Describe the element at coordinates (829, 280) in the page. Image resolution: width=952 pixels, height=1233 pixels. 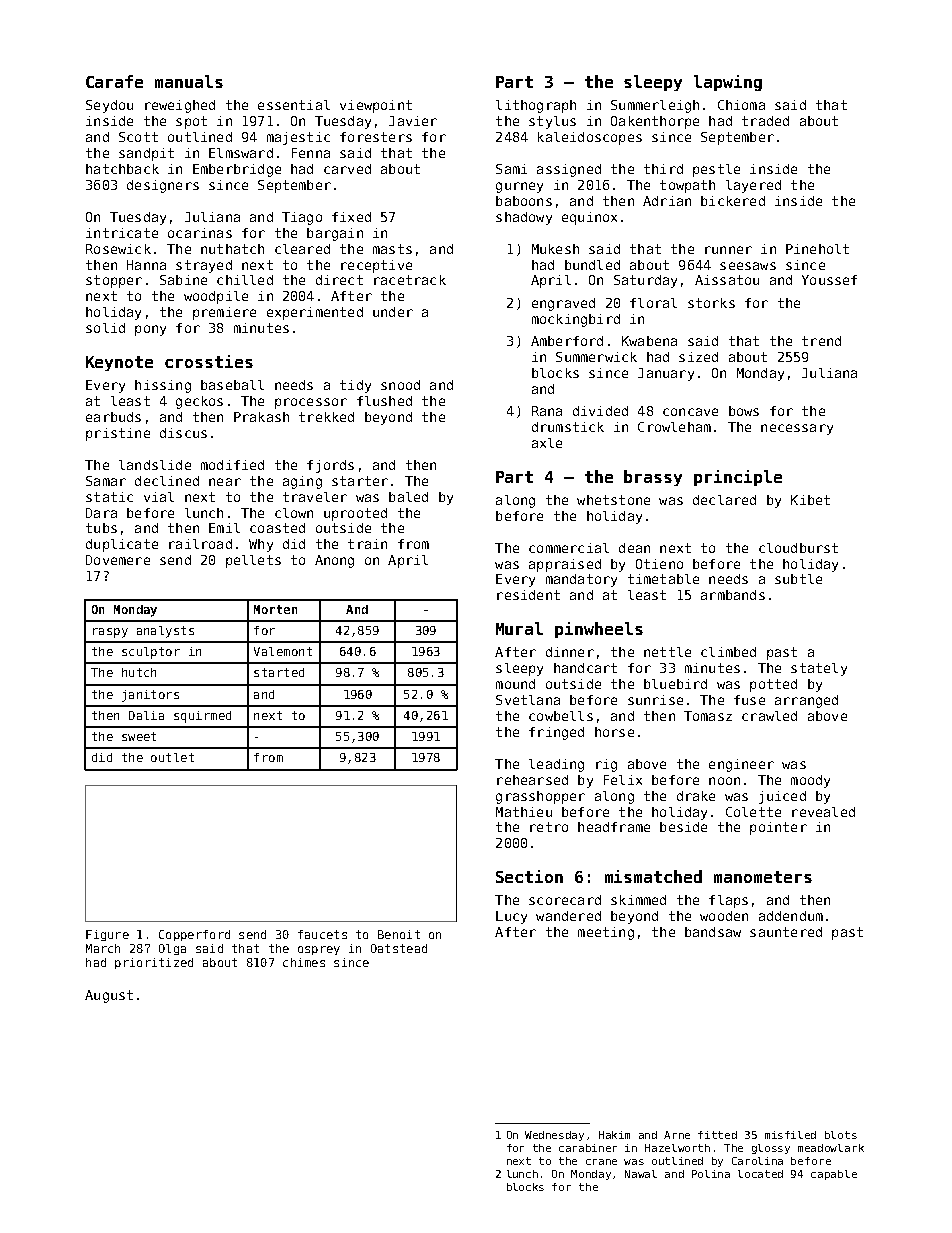
I see `Youssef` at that location.
